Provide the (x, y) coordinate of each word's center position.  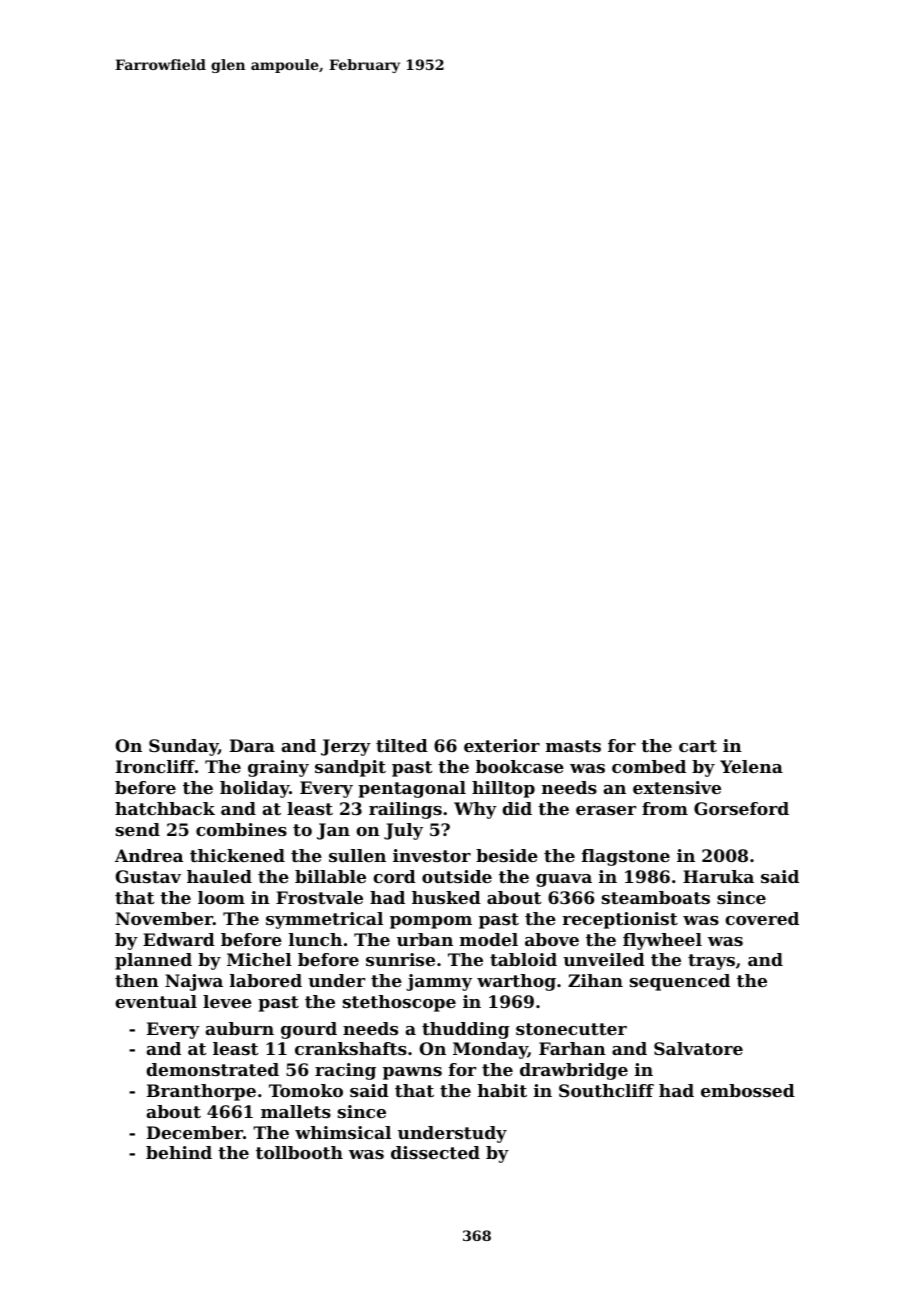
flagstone (626, 857)
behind (179, 1152)
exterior (502, 745)
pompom (431, 922)
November (164, 918)
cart (698, 746)
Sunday (183, 747)
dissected (435, 1152)
